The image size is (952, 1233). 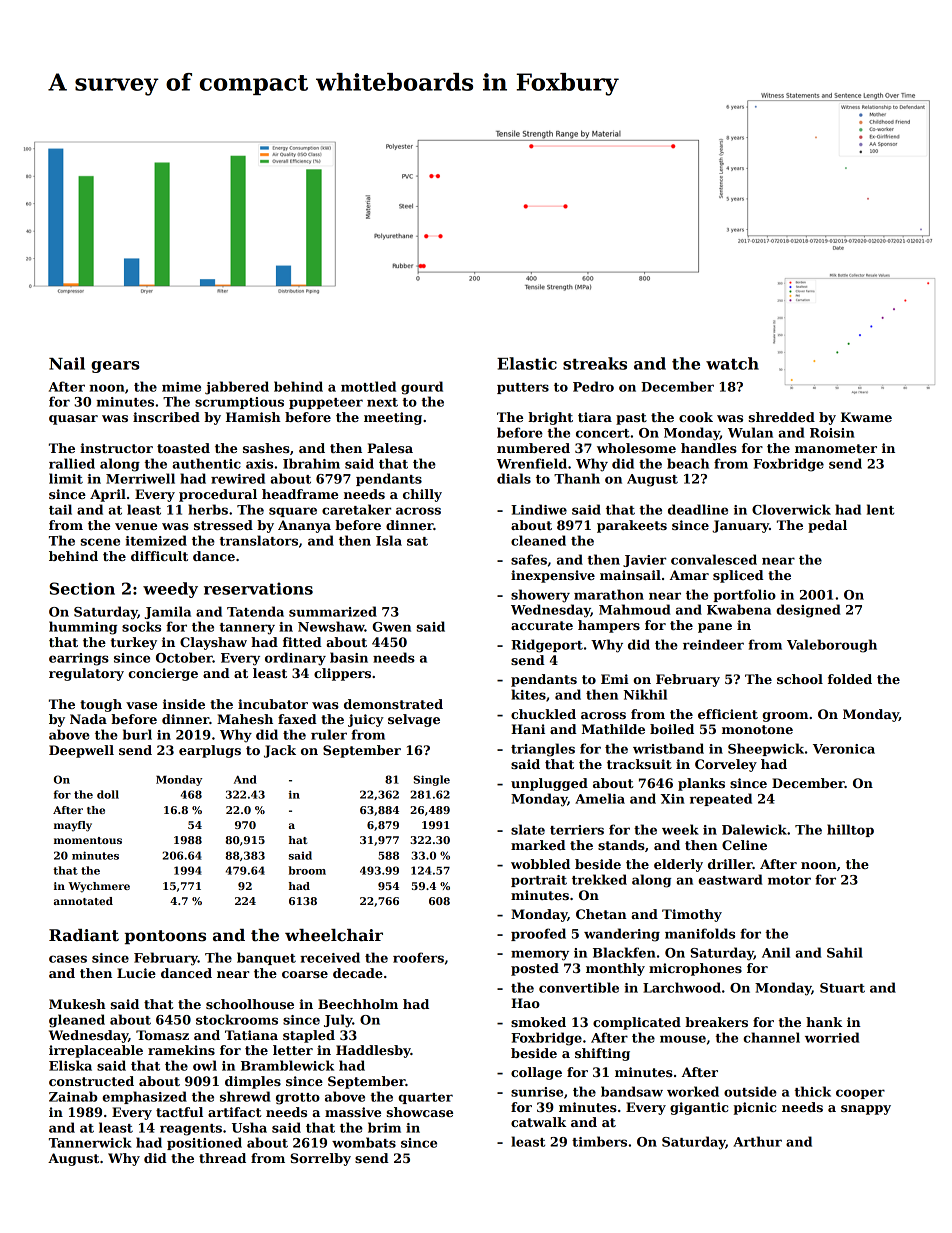 What do you see at coordinates (329, 734) in the screenshot?
I see `ruler` at bounding box center [329, 734].
